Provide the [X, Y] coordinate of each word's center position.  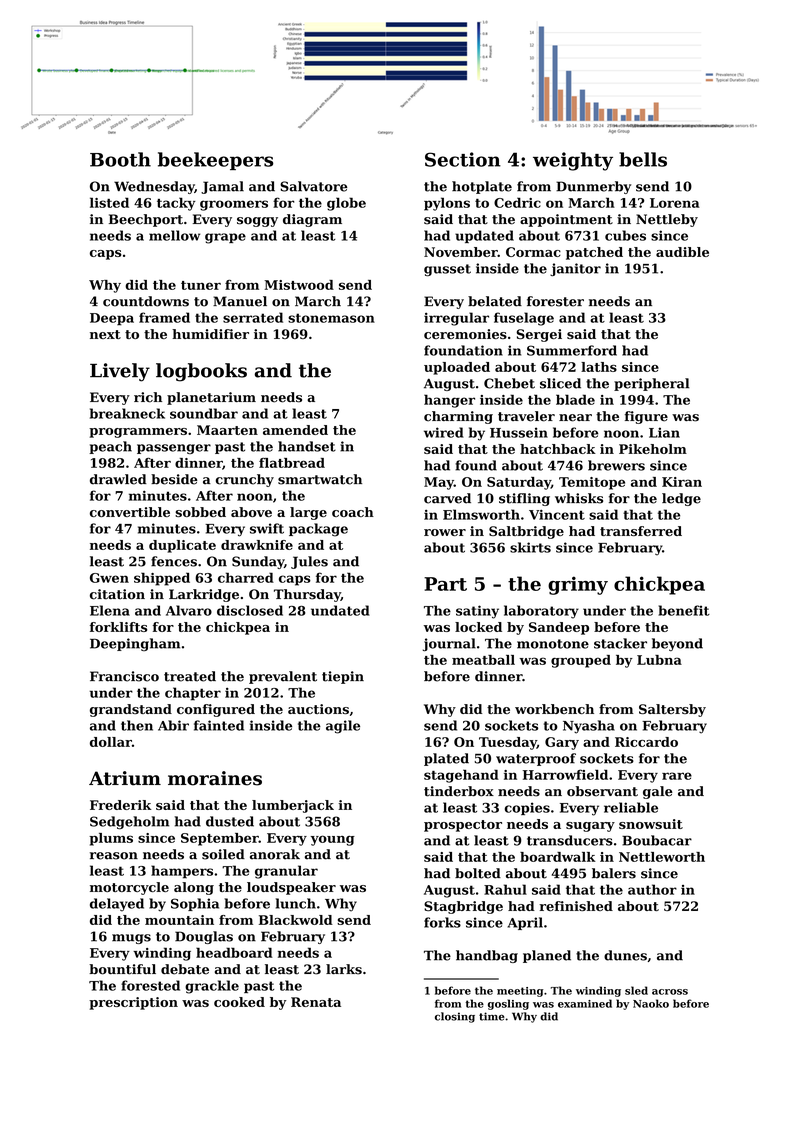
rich [148, 397]
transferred [641, 531]
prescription [133, 1003]
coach [353, 512]
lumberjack [293, 806]
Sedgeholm [129, 822]
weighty [573, 161]
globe [346, 204]
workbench [554, 709]
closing [455, 1017]
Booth [120, 159]
